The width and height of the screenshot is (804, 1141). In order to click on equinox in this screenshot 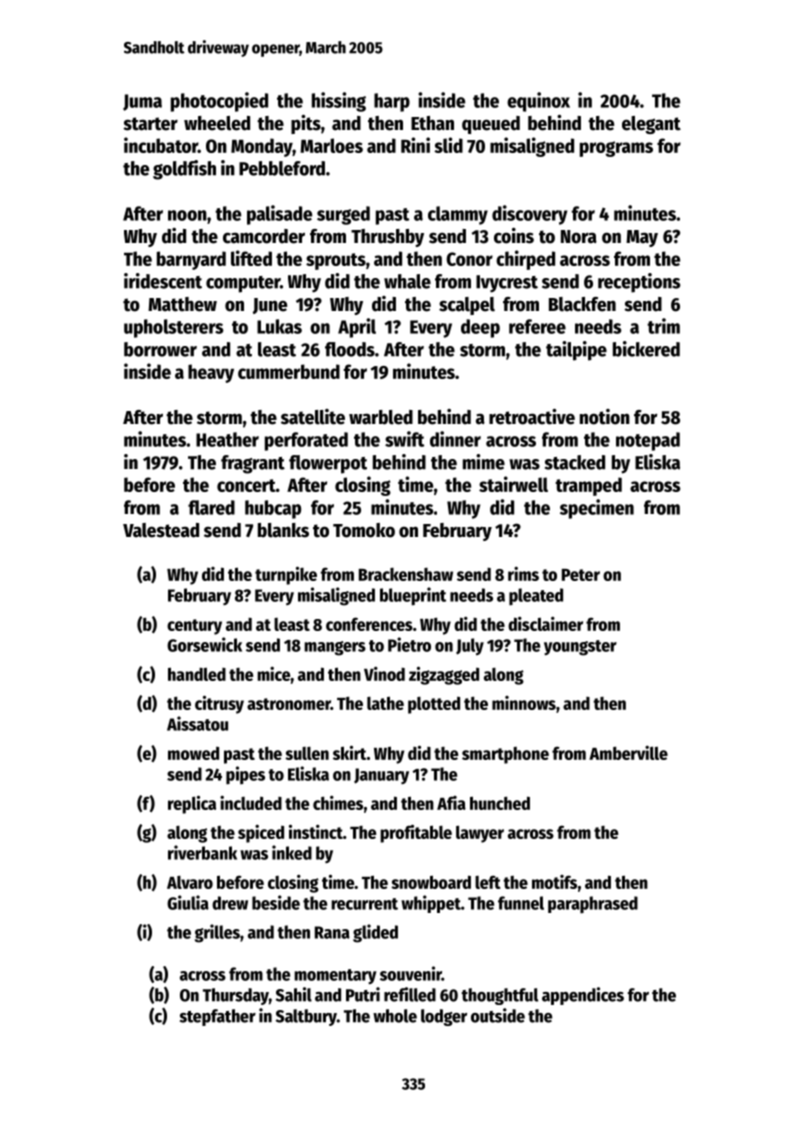, I will do `click(538, 102)`.
